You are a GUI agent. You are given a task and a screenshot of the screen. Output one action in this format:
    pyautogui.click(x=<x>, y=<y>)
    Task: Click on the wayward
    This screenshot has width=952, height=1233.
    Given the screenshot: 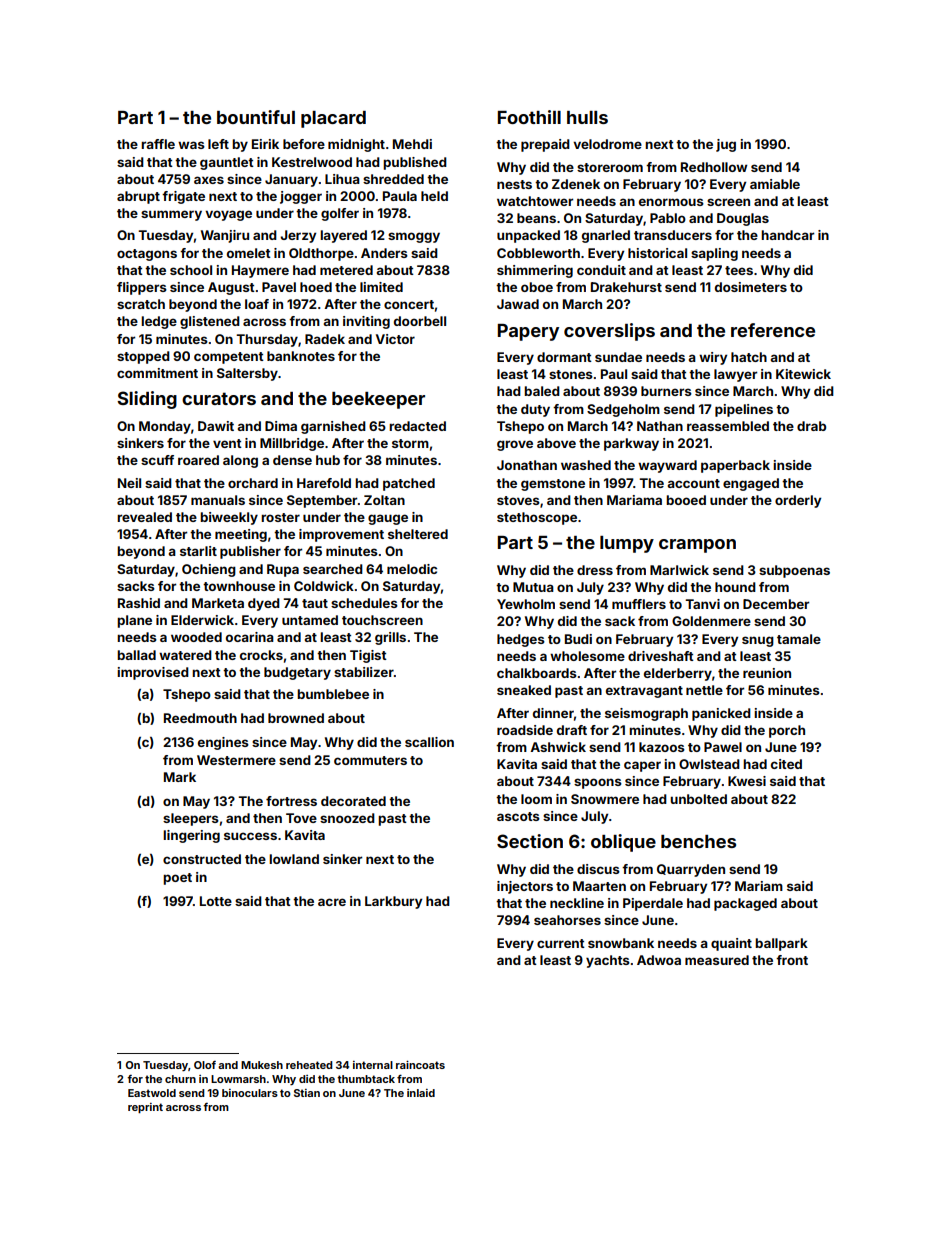 What is the action you would take?
    pyautogui.click(x=667, y=466)
